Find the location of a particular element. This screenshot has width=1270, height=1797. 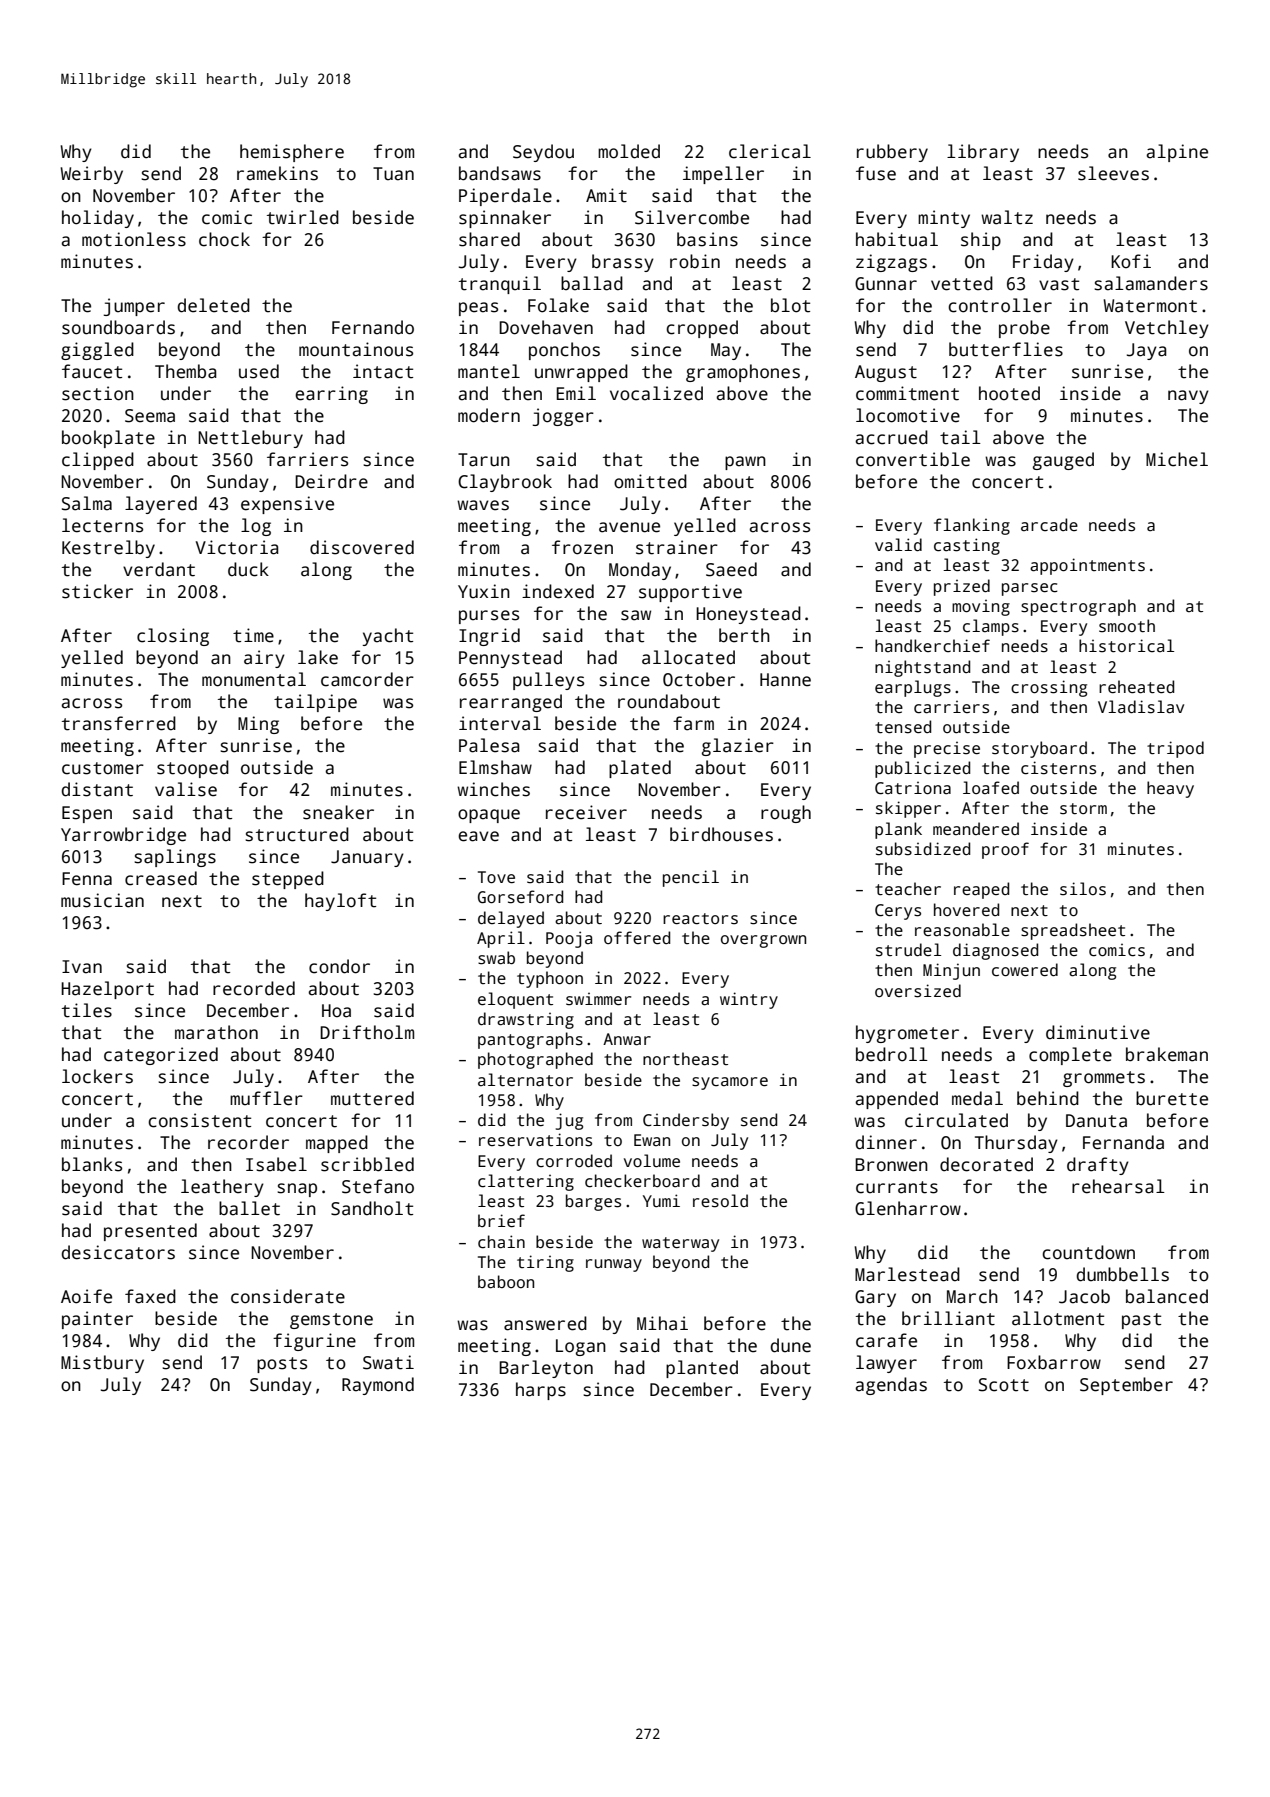

clerical is located at coordinates (770, 151).
